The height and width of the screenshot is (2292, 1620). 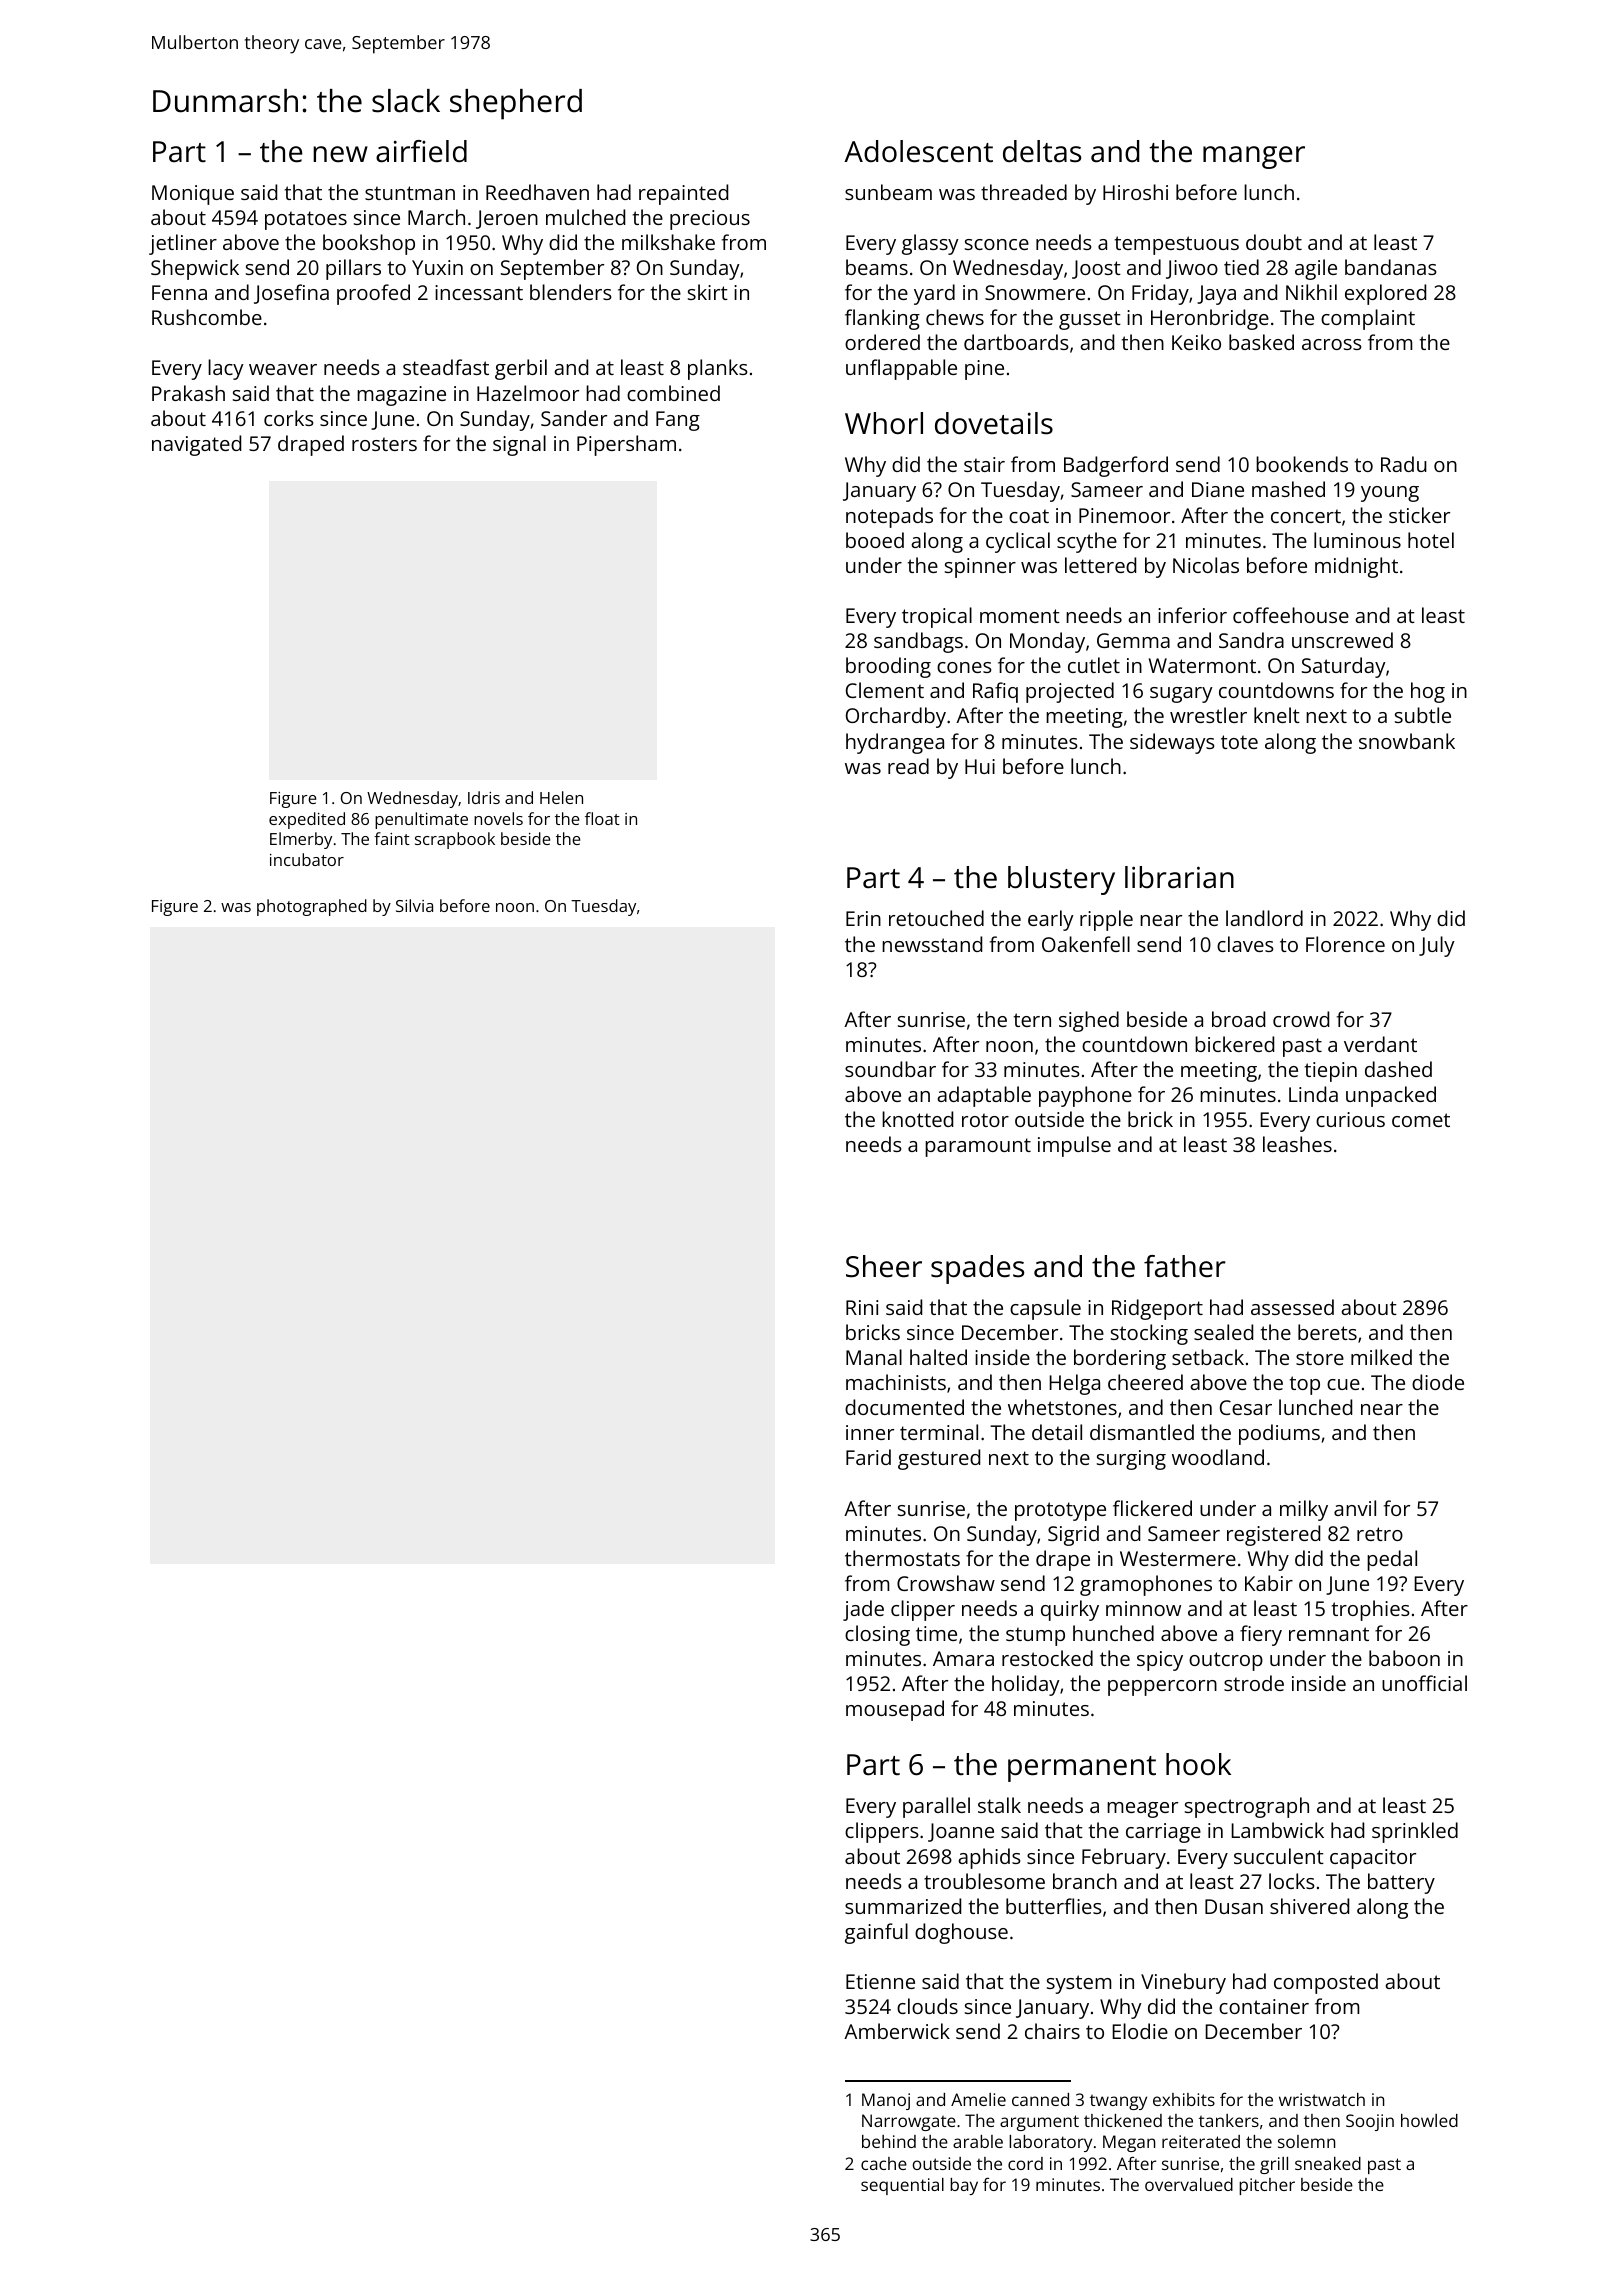 I want to click on stuntman, so click(x=410, y=193).
